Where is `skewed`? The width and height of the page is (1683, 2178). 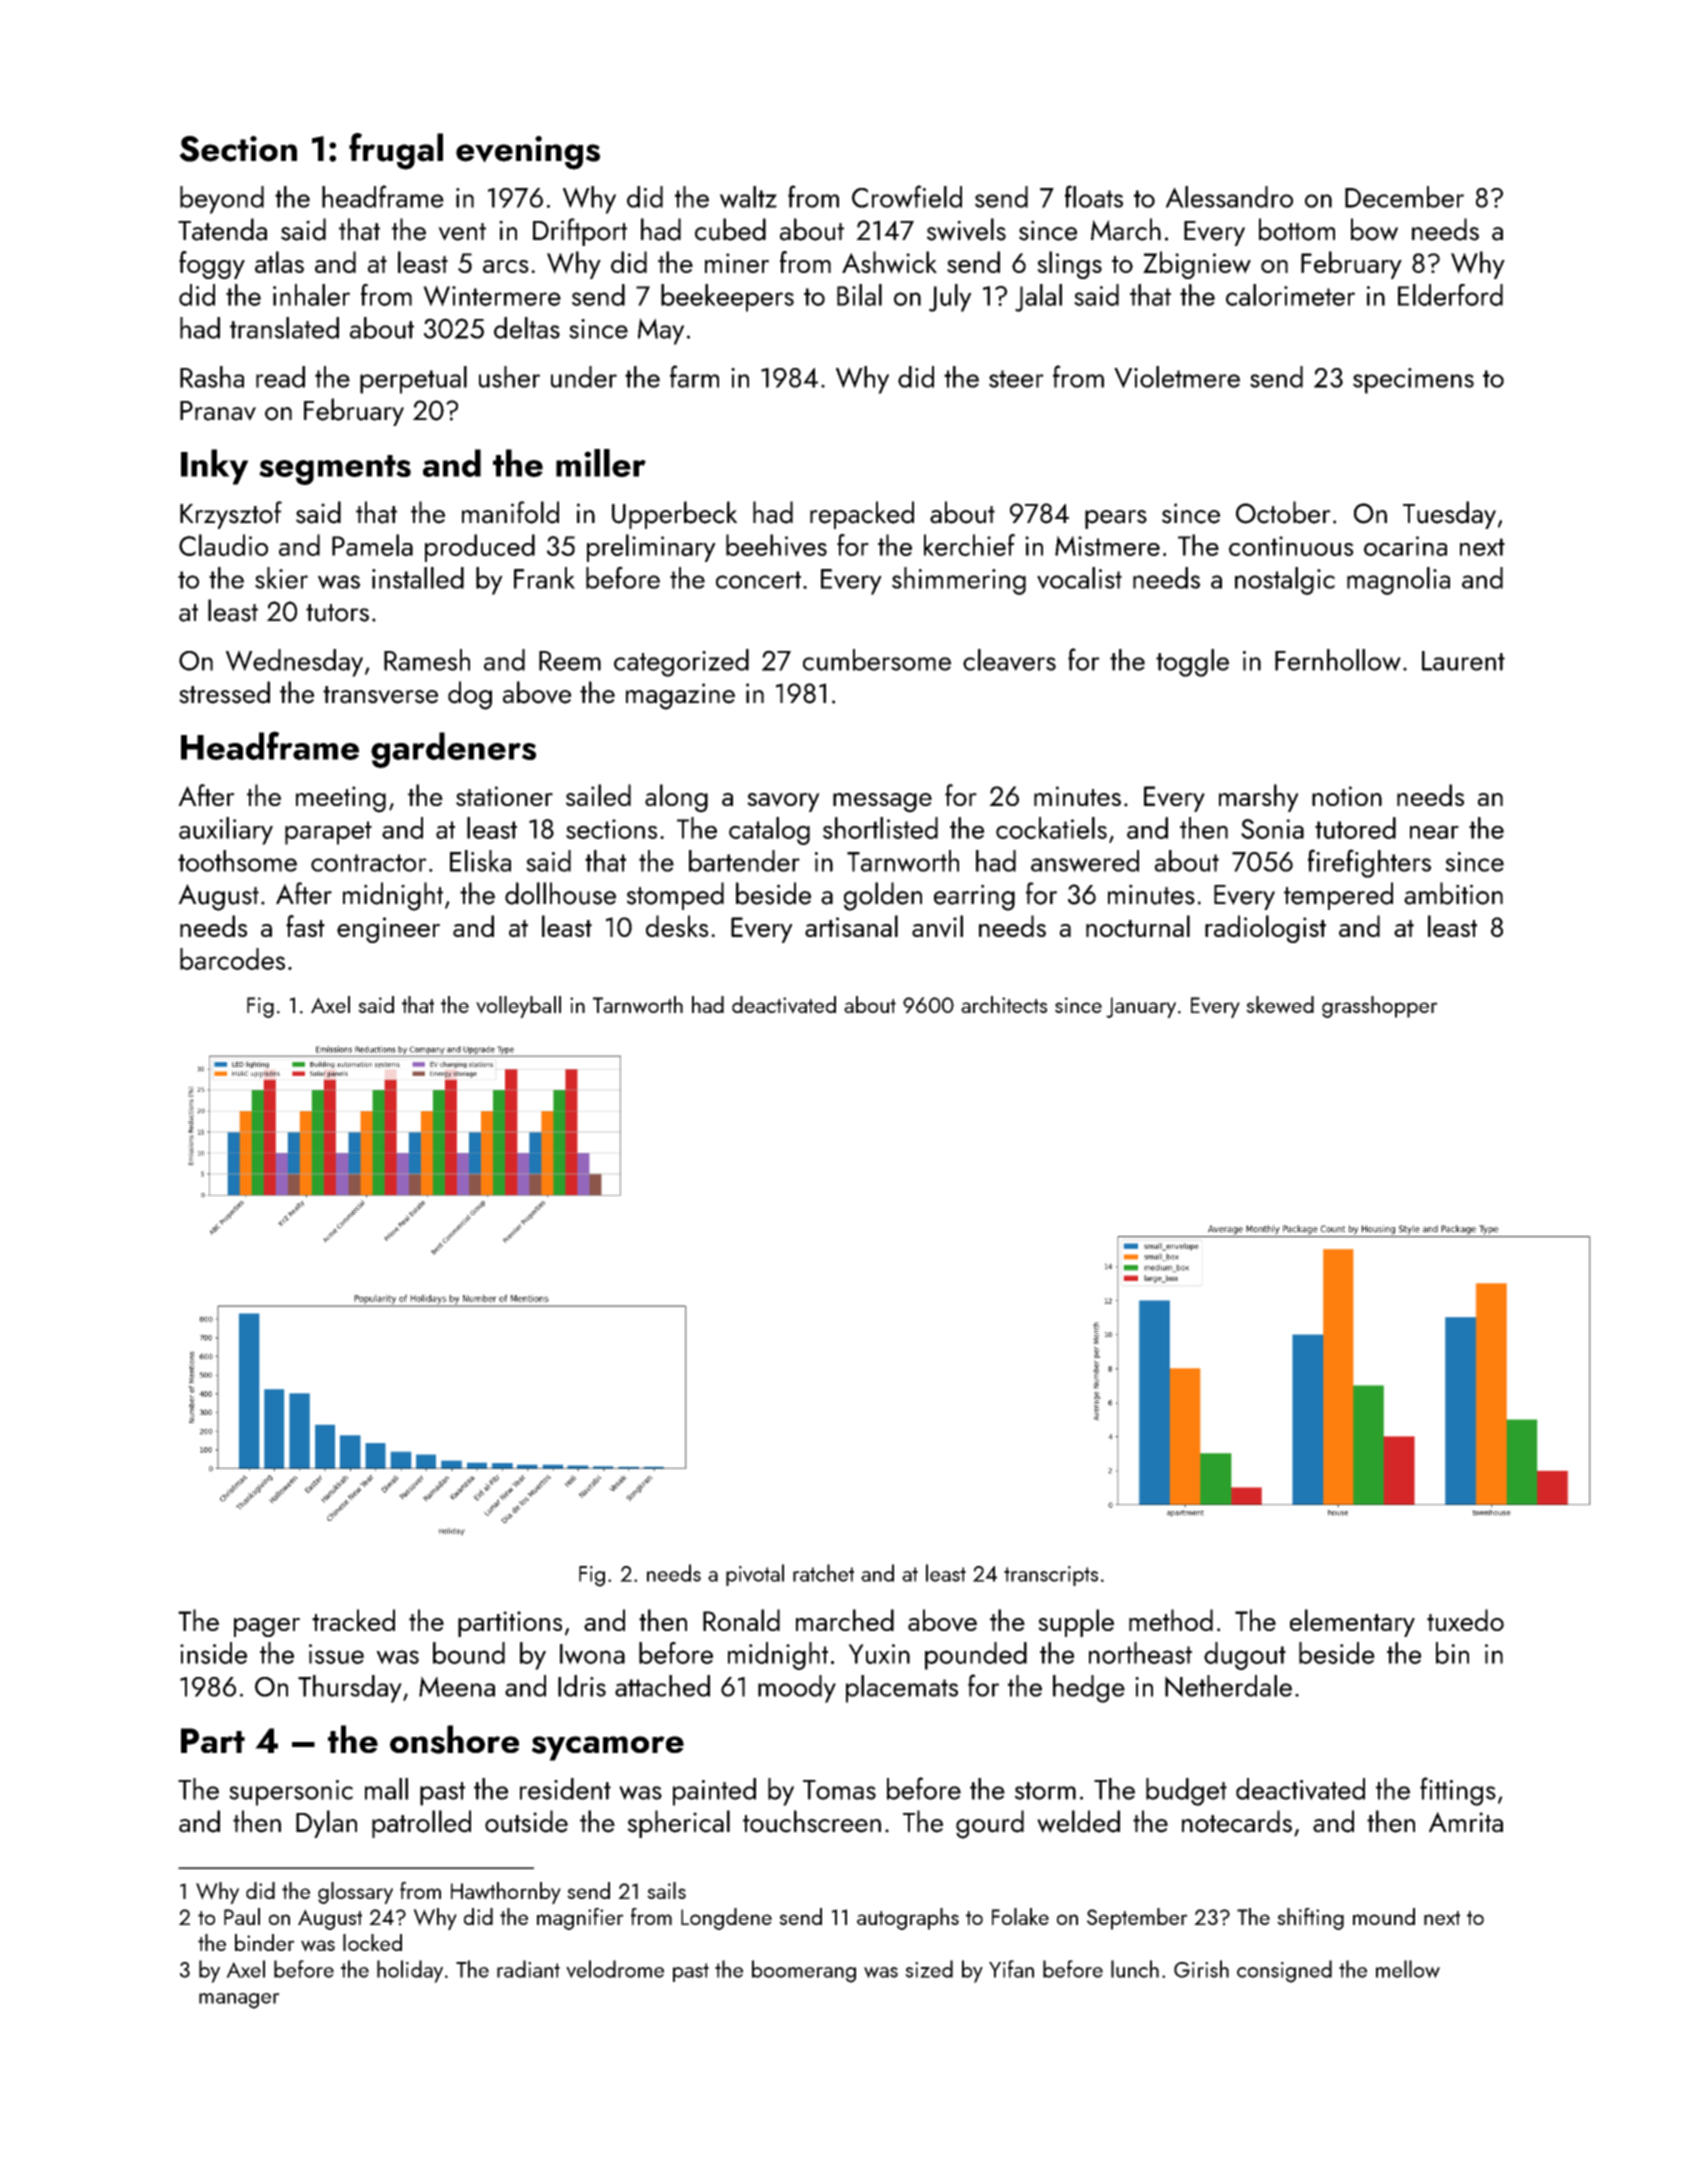 skewed is located at coordinates (1280, 1005).
